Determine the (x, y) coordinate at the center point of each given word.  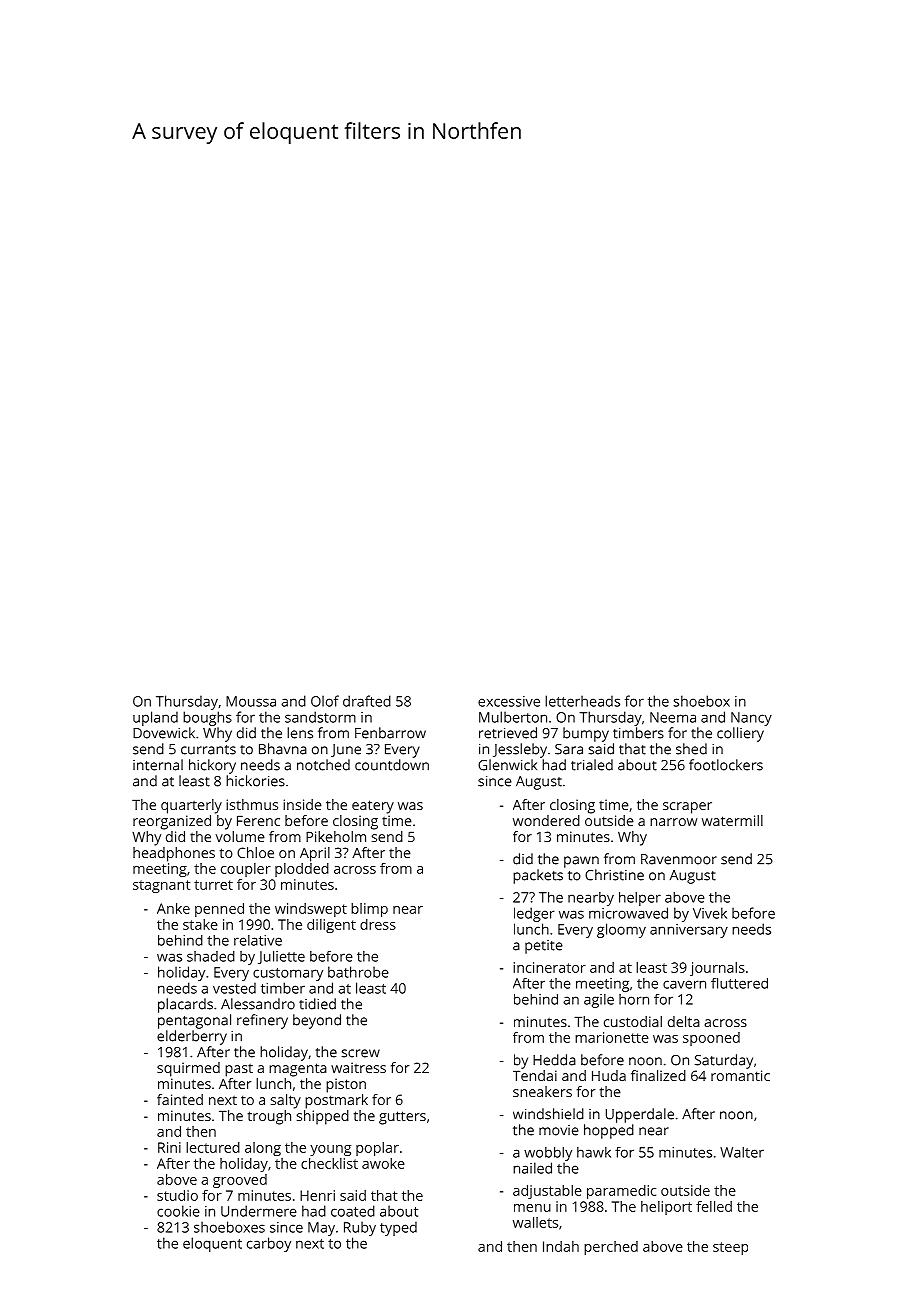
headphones (174, 854)
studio (177, 1195)
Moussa (251, 701)
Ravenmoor (679, 859)
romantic (740, 1075)
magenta (298, 1070)
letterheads (582, 701)
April (315, 854)
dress (378, 924)
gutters (402, 1118)
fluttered (739, 983)
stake (200, 924)
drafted (367, 701)
